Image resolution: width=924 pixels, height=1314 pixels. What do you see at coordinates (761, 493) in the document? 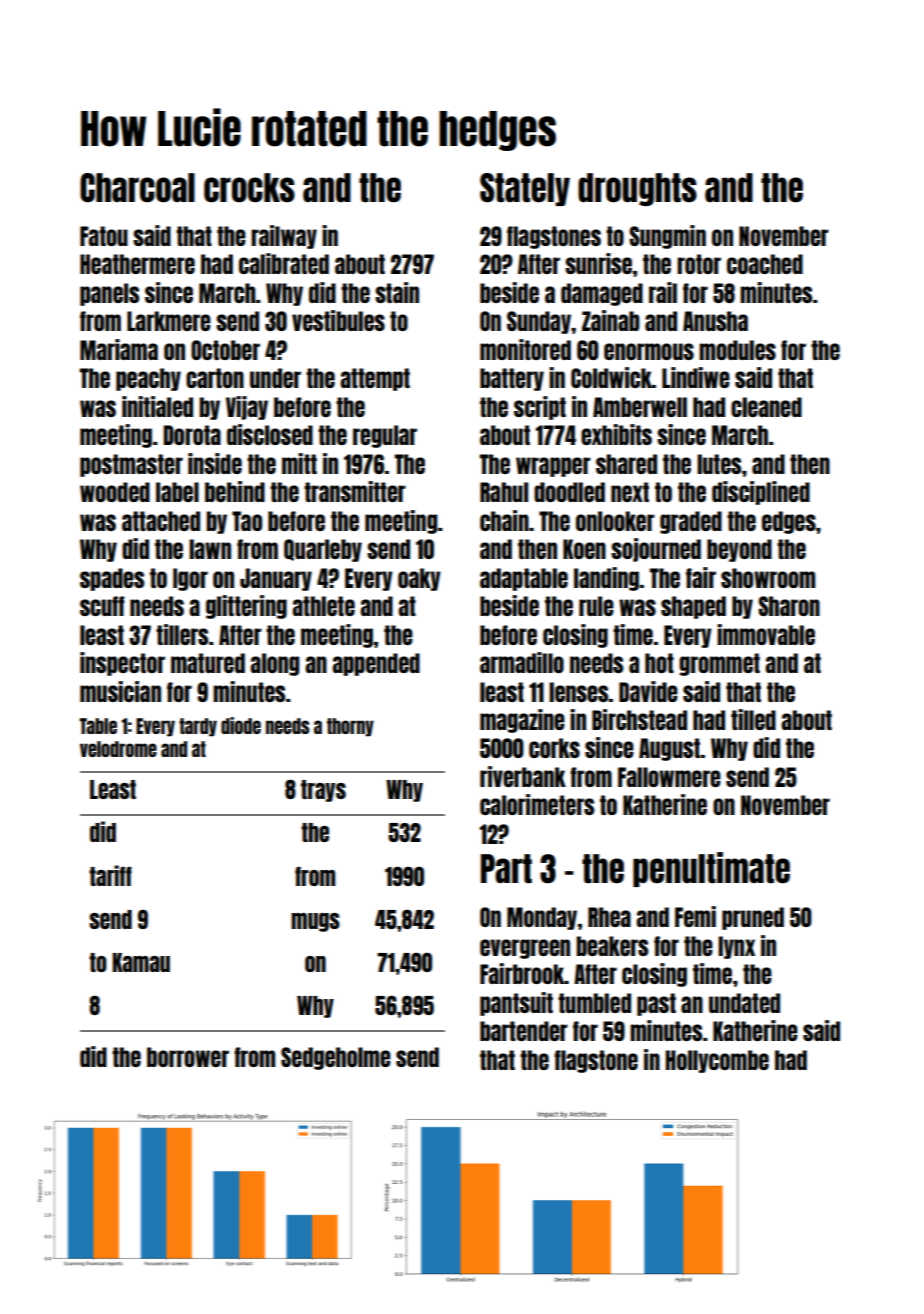
I see `disciplined` at bounding box center [761, 493].
